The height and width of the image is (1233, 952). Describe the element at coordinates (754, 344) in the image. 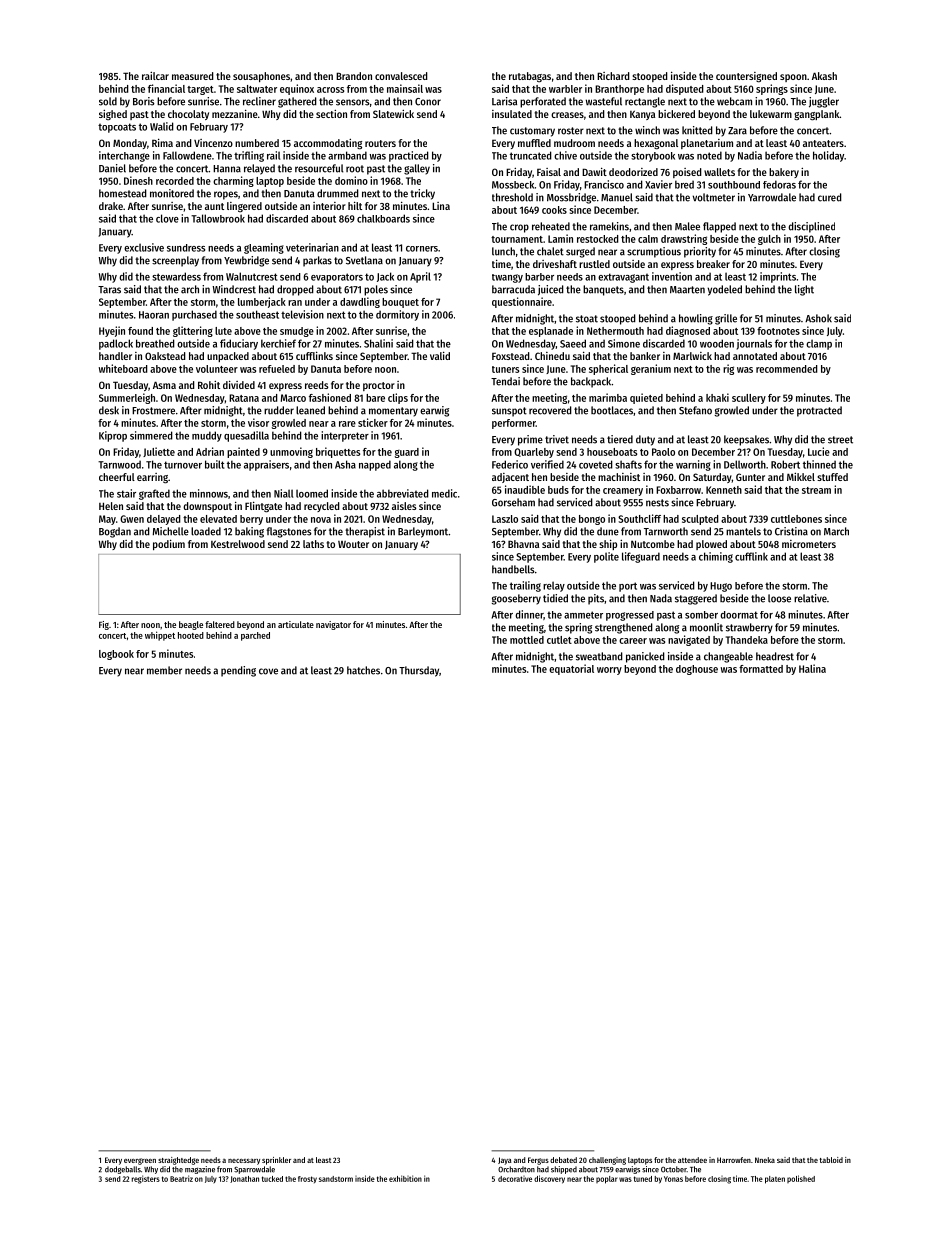

I see `journals` at that location.
